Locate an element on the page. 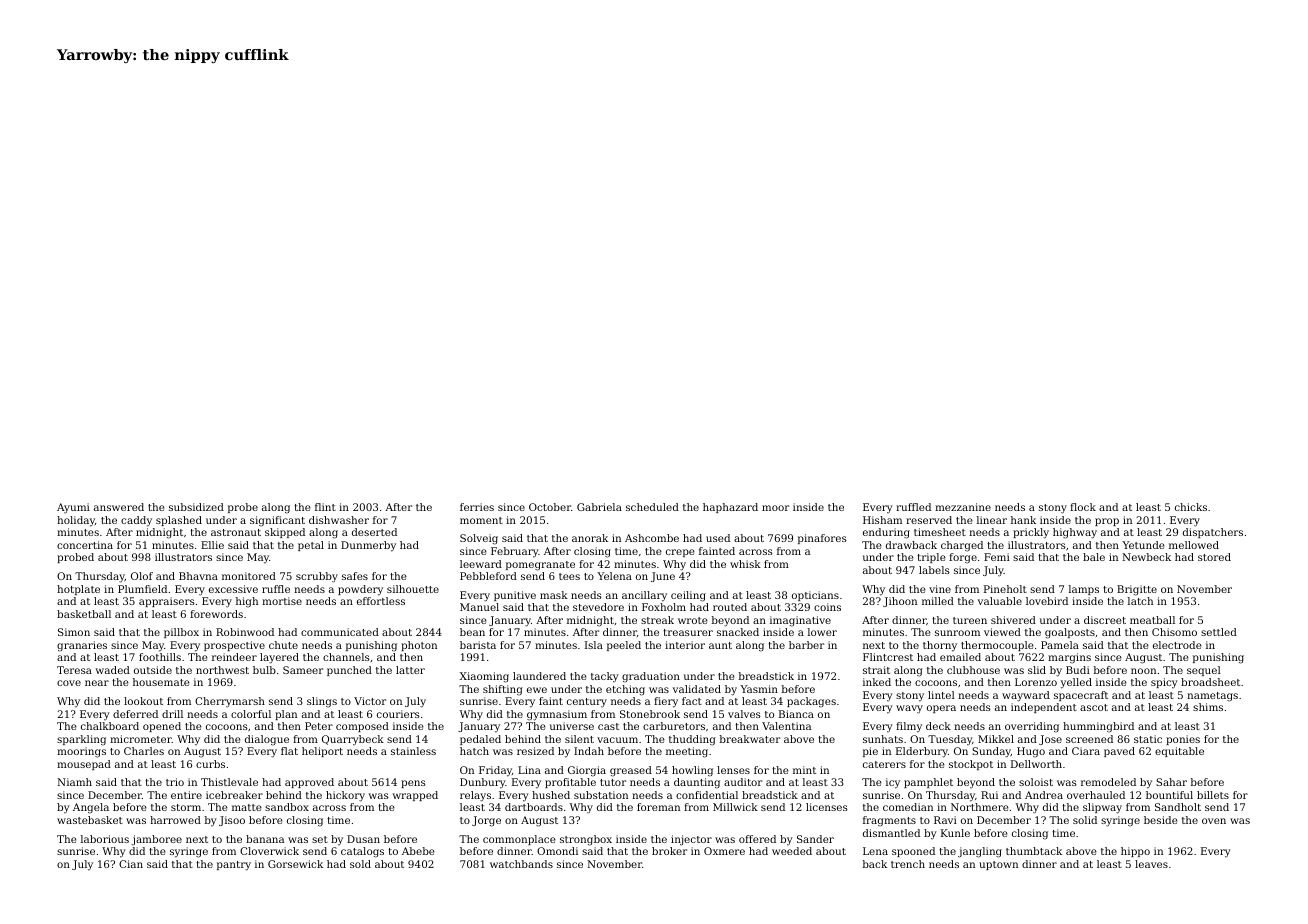 This page has width=1308, height=924. foothills is located at coordinates (160, 657).
